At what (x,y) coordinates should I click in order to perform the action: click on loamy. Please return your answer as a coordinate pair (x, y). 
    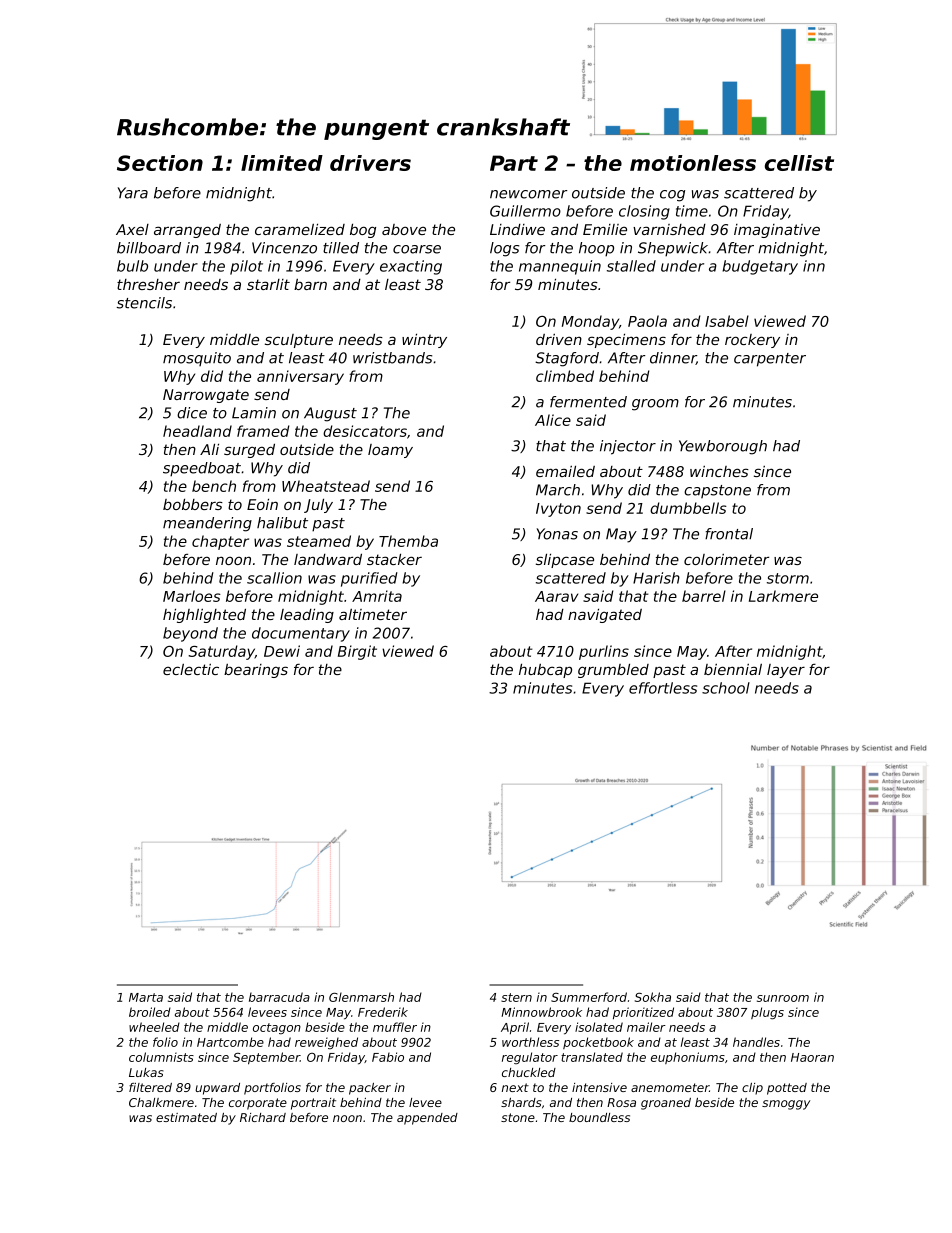
    Looking at the image, I should click on (390, 451).
